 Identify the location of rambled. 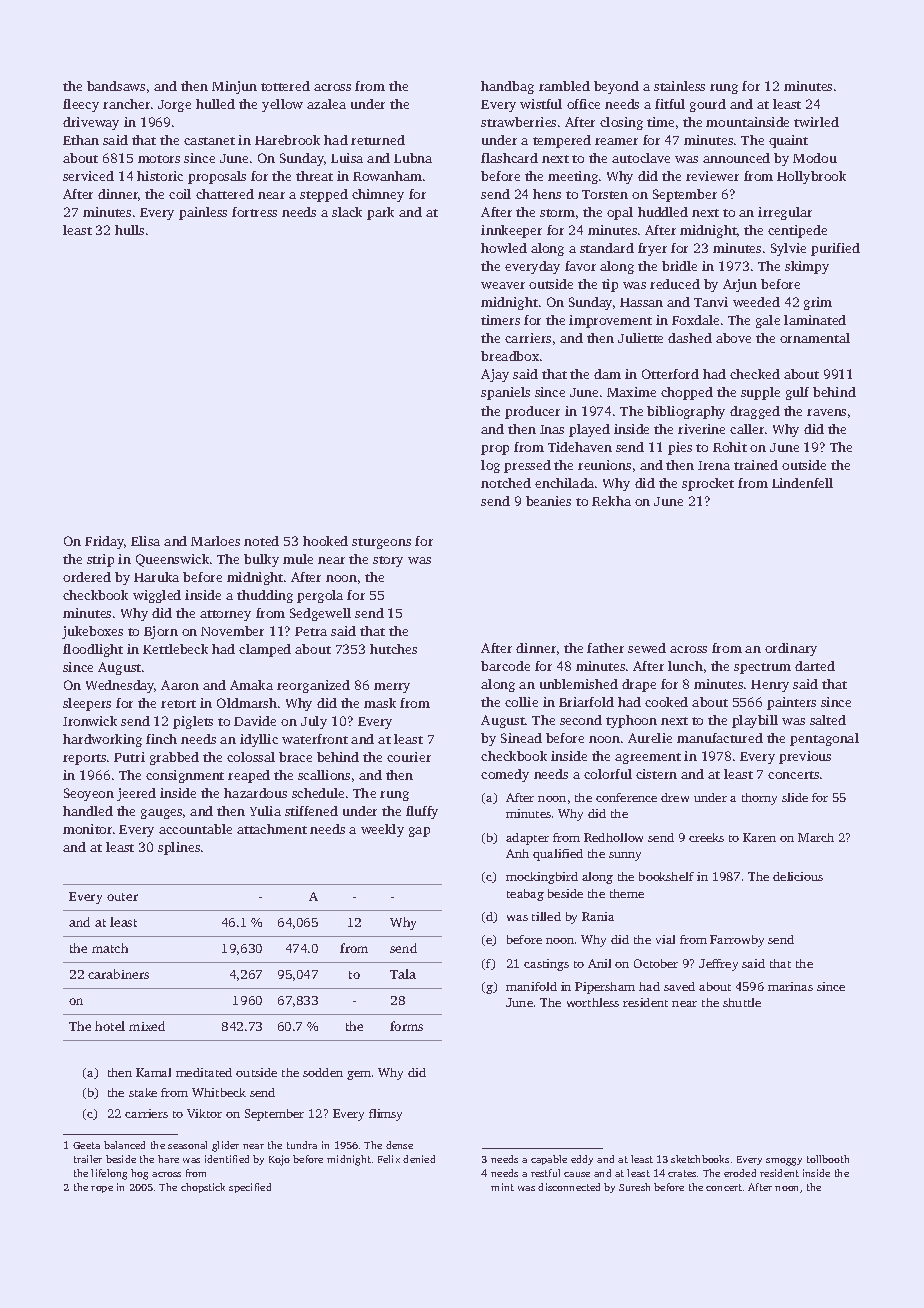
(564, 86).
